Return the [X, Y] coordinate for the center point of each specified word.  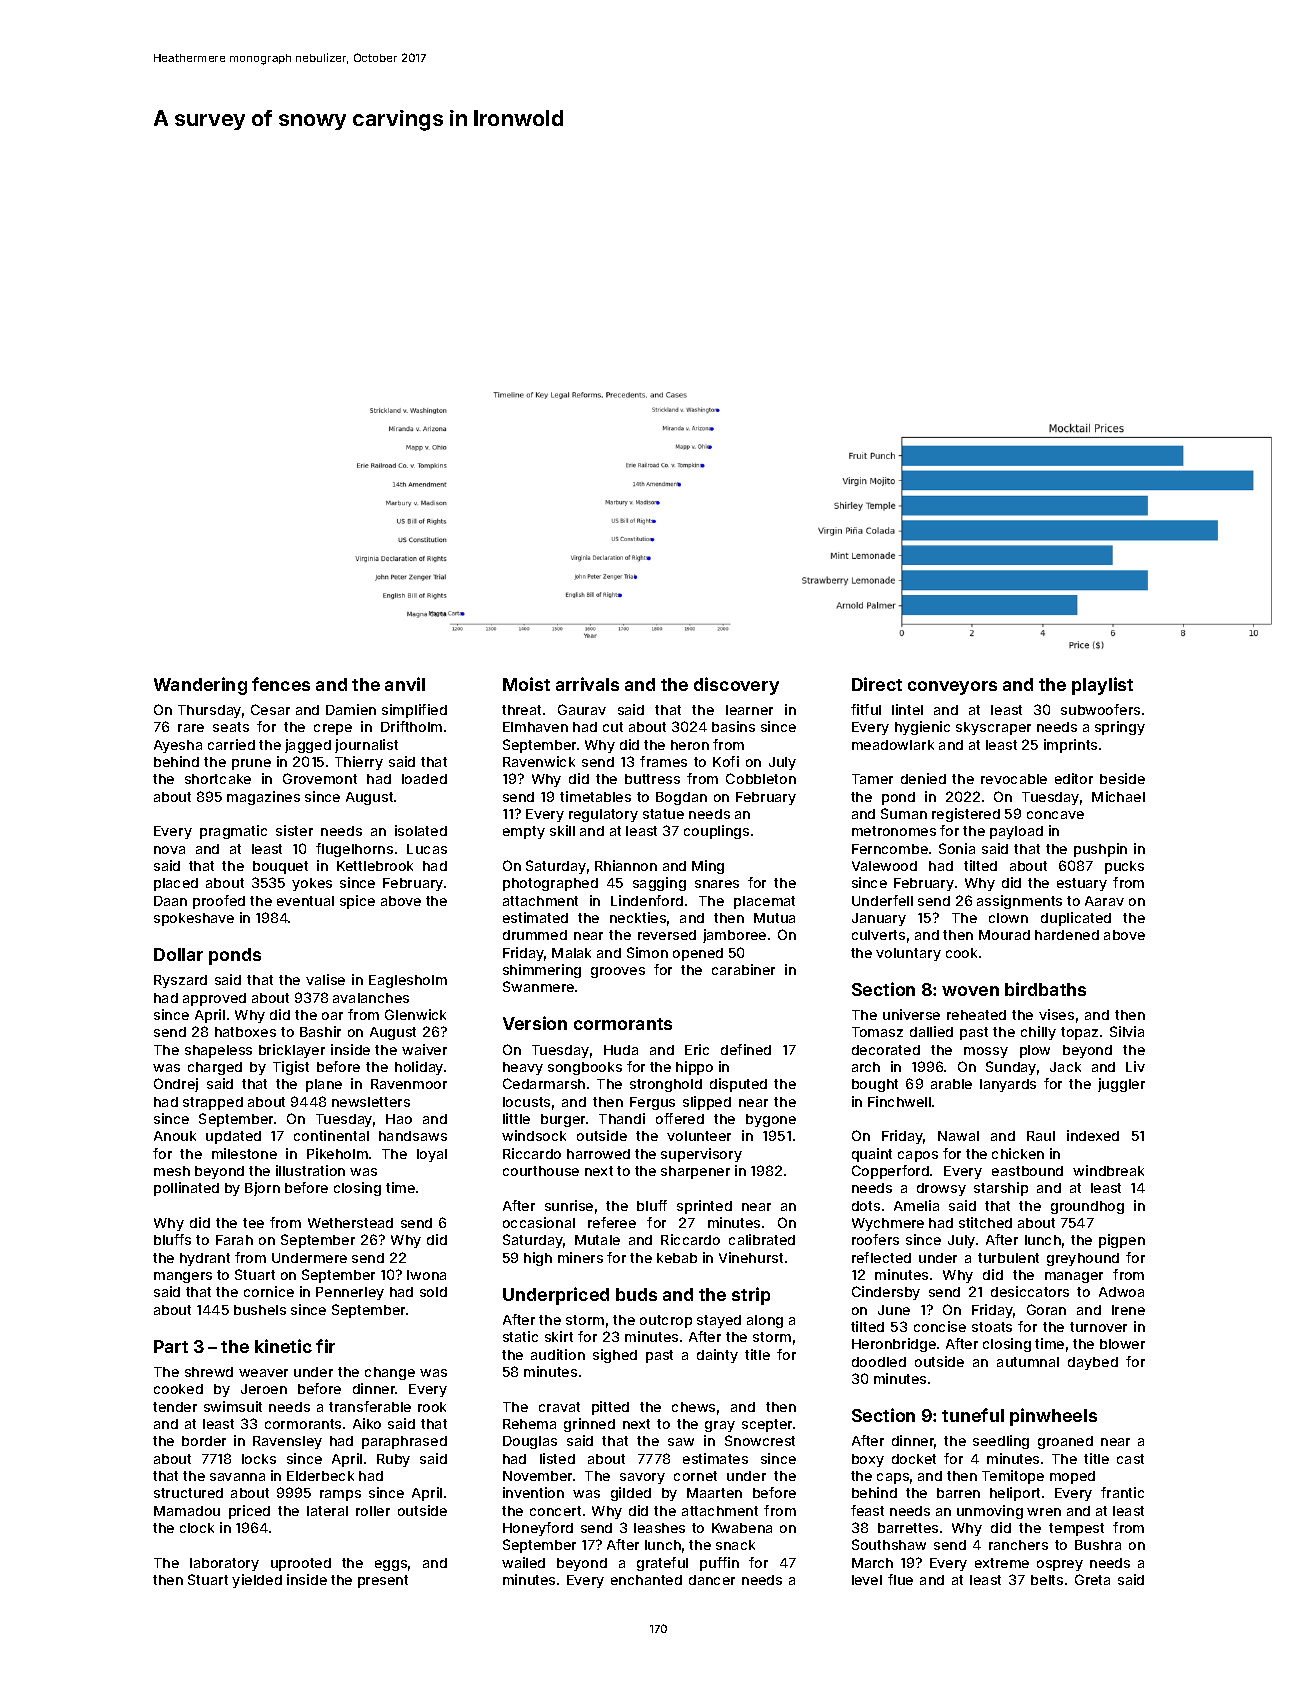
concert [555, 1511]
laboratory [224, 1564]
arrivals [587, 684]
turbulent [1008, 1258]
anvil [405, 684]
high [538, 1259]
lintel [907, 709]
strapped [213, 1103]
